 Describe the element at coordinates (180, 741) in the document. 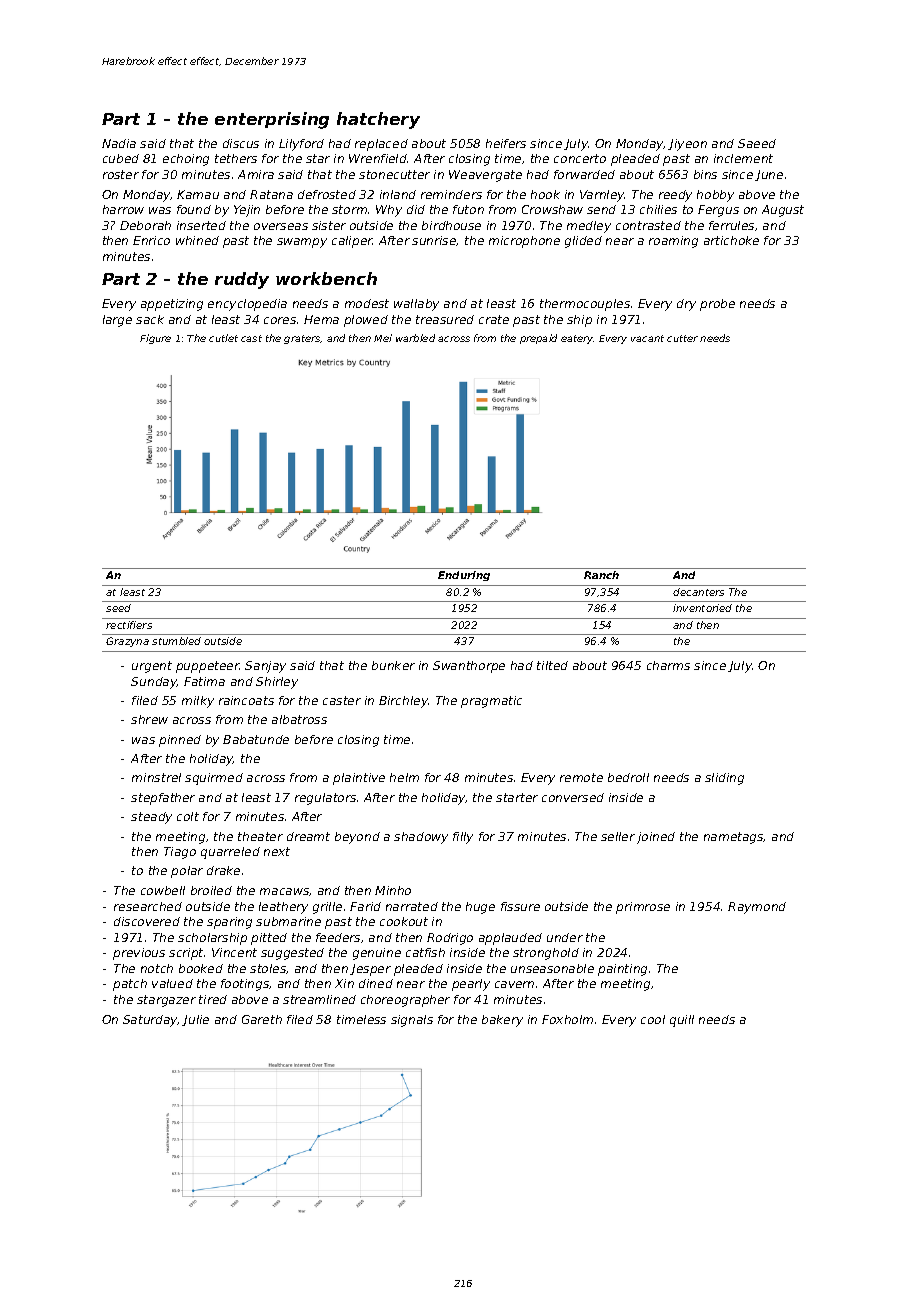

I see `pinned` at that location.
